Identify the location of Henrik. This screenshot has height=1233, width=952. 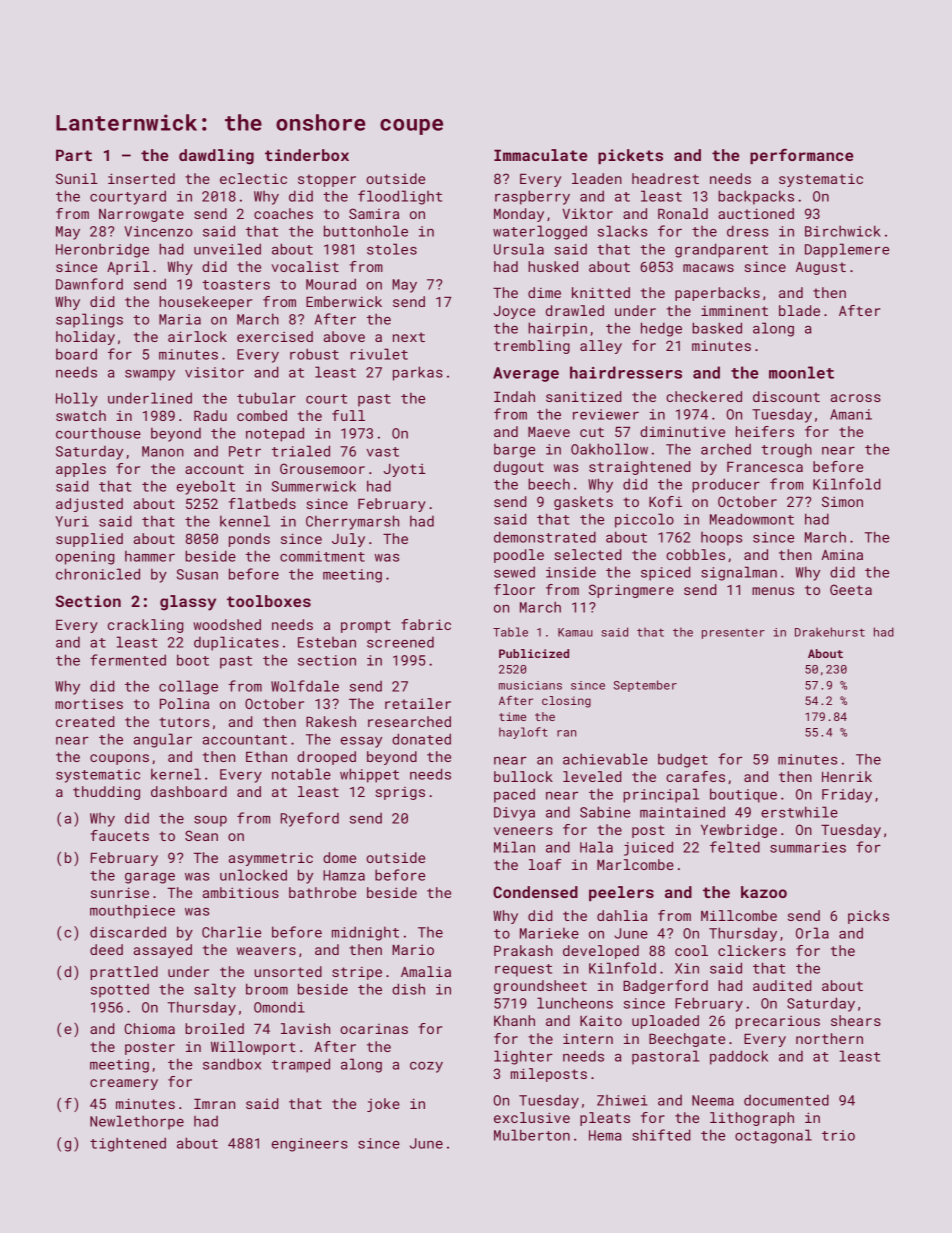
(847, 776).
